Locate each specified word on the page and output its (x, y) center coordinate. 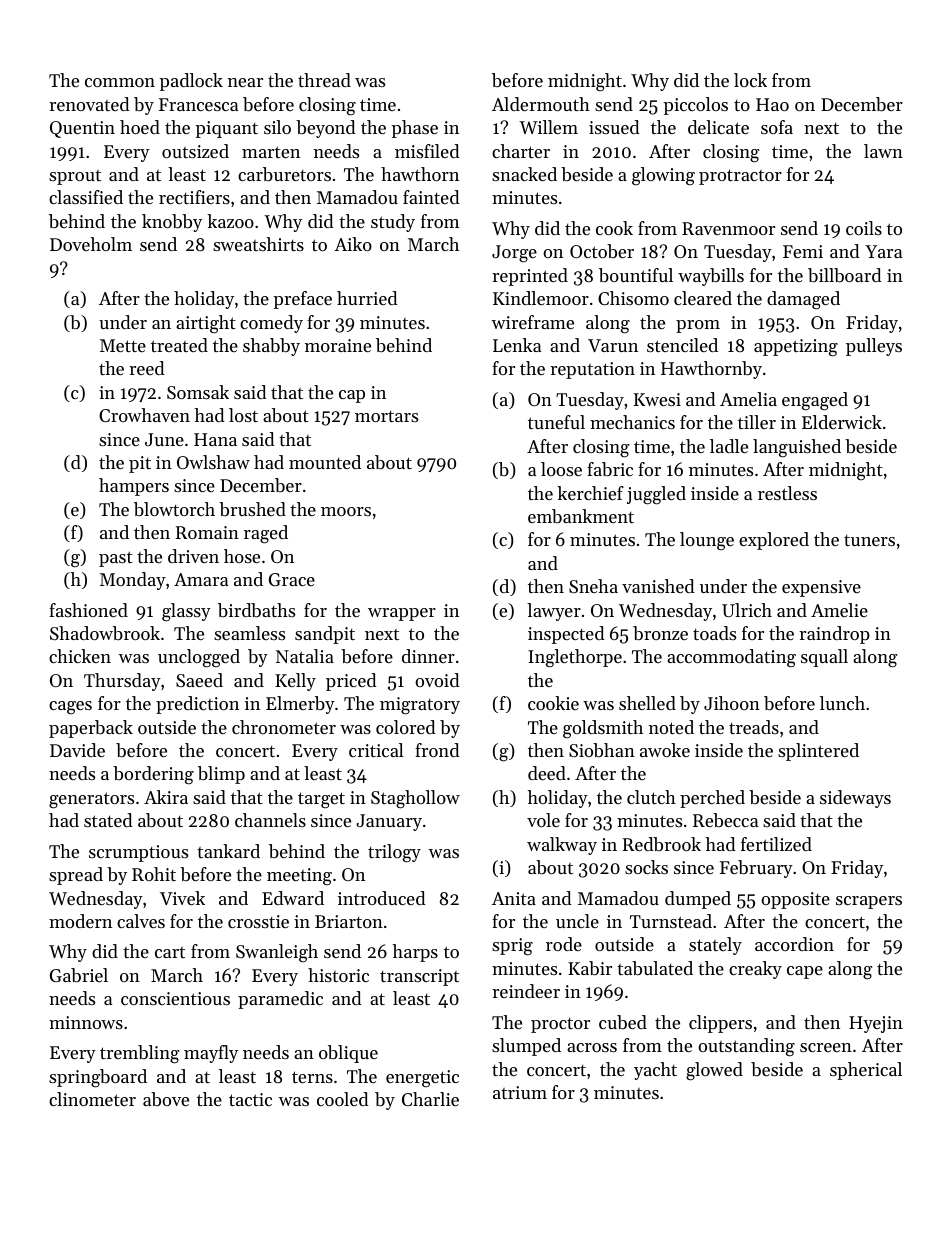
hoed (140, 127)
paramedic (280, 1000)
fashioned (88, 610)
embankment (581, 516)
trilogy (394, 853)
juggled (656, 495)
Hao (772, 104)
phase (414, 129)
